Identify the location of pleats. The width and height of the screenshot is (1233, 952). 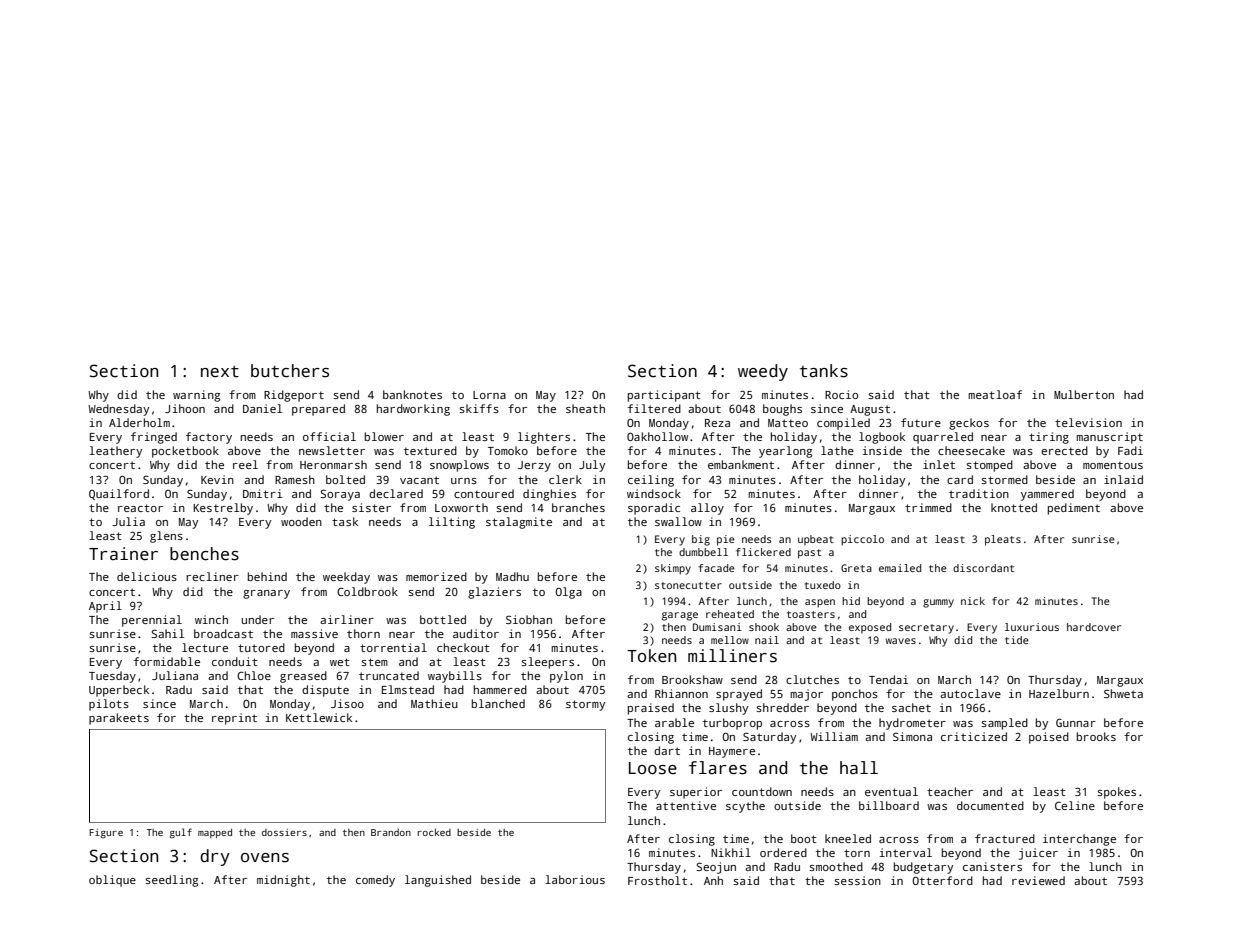
(1003, 540).
